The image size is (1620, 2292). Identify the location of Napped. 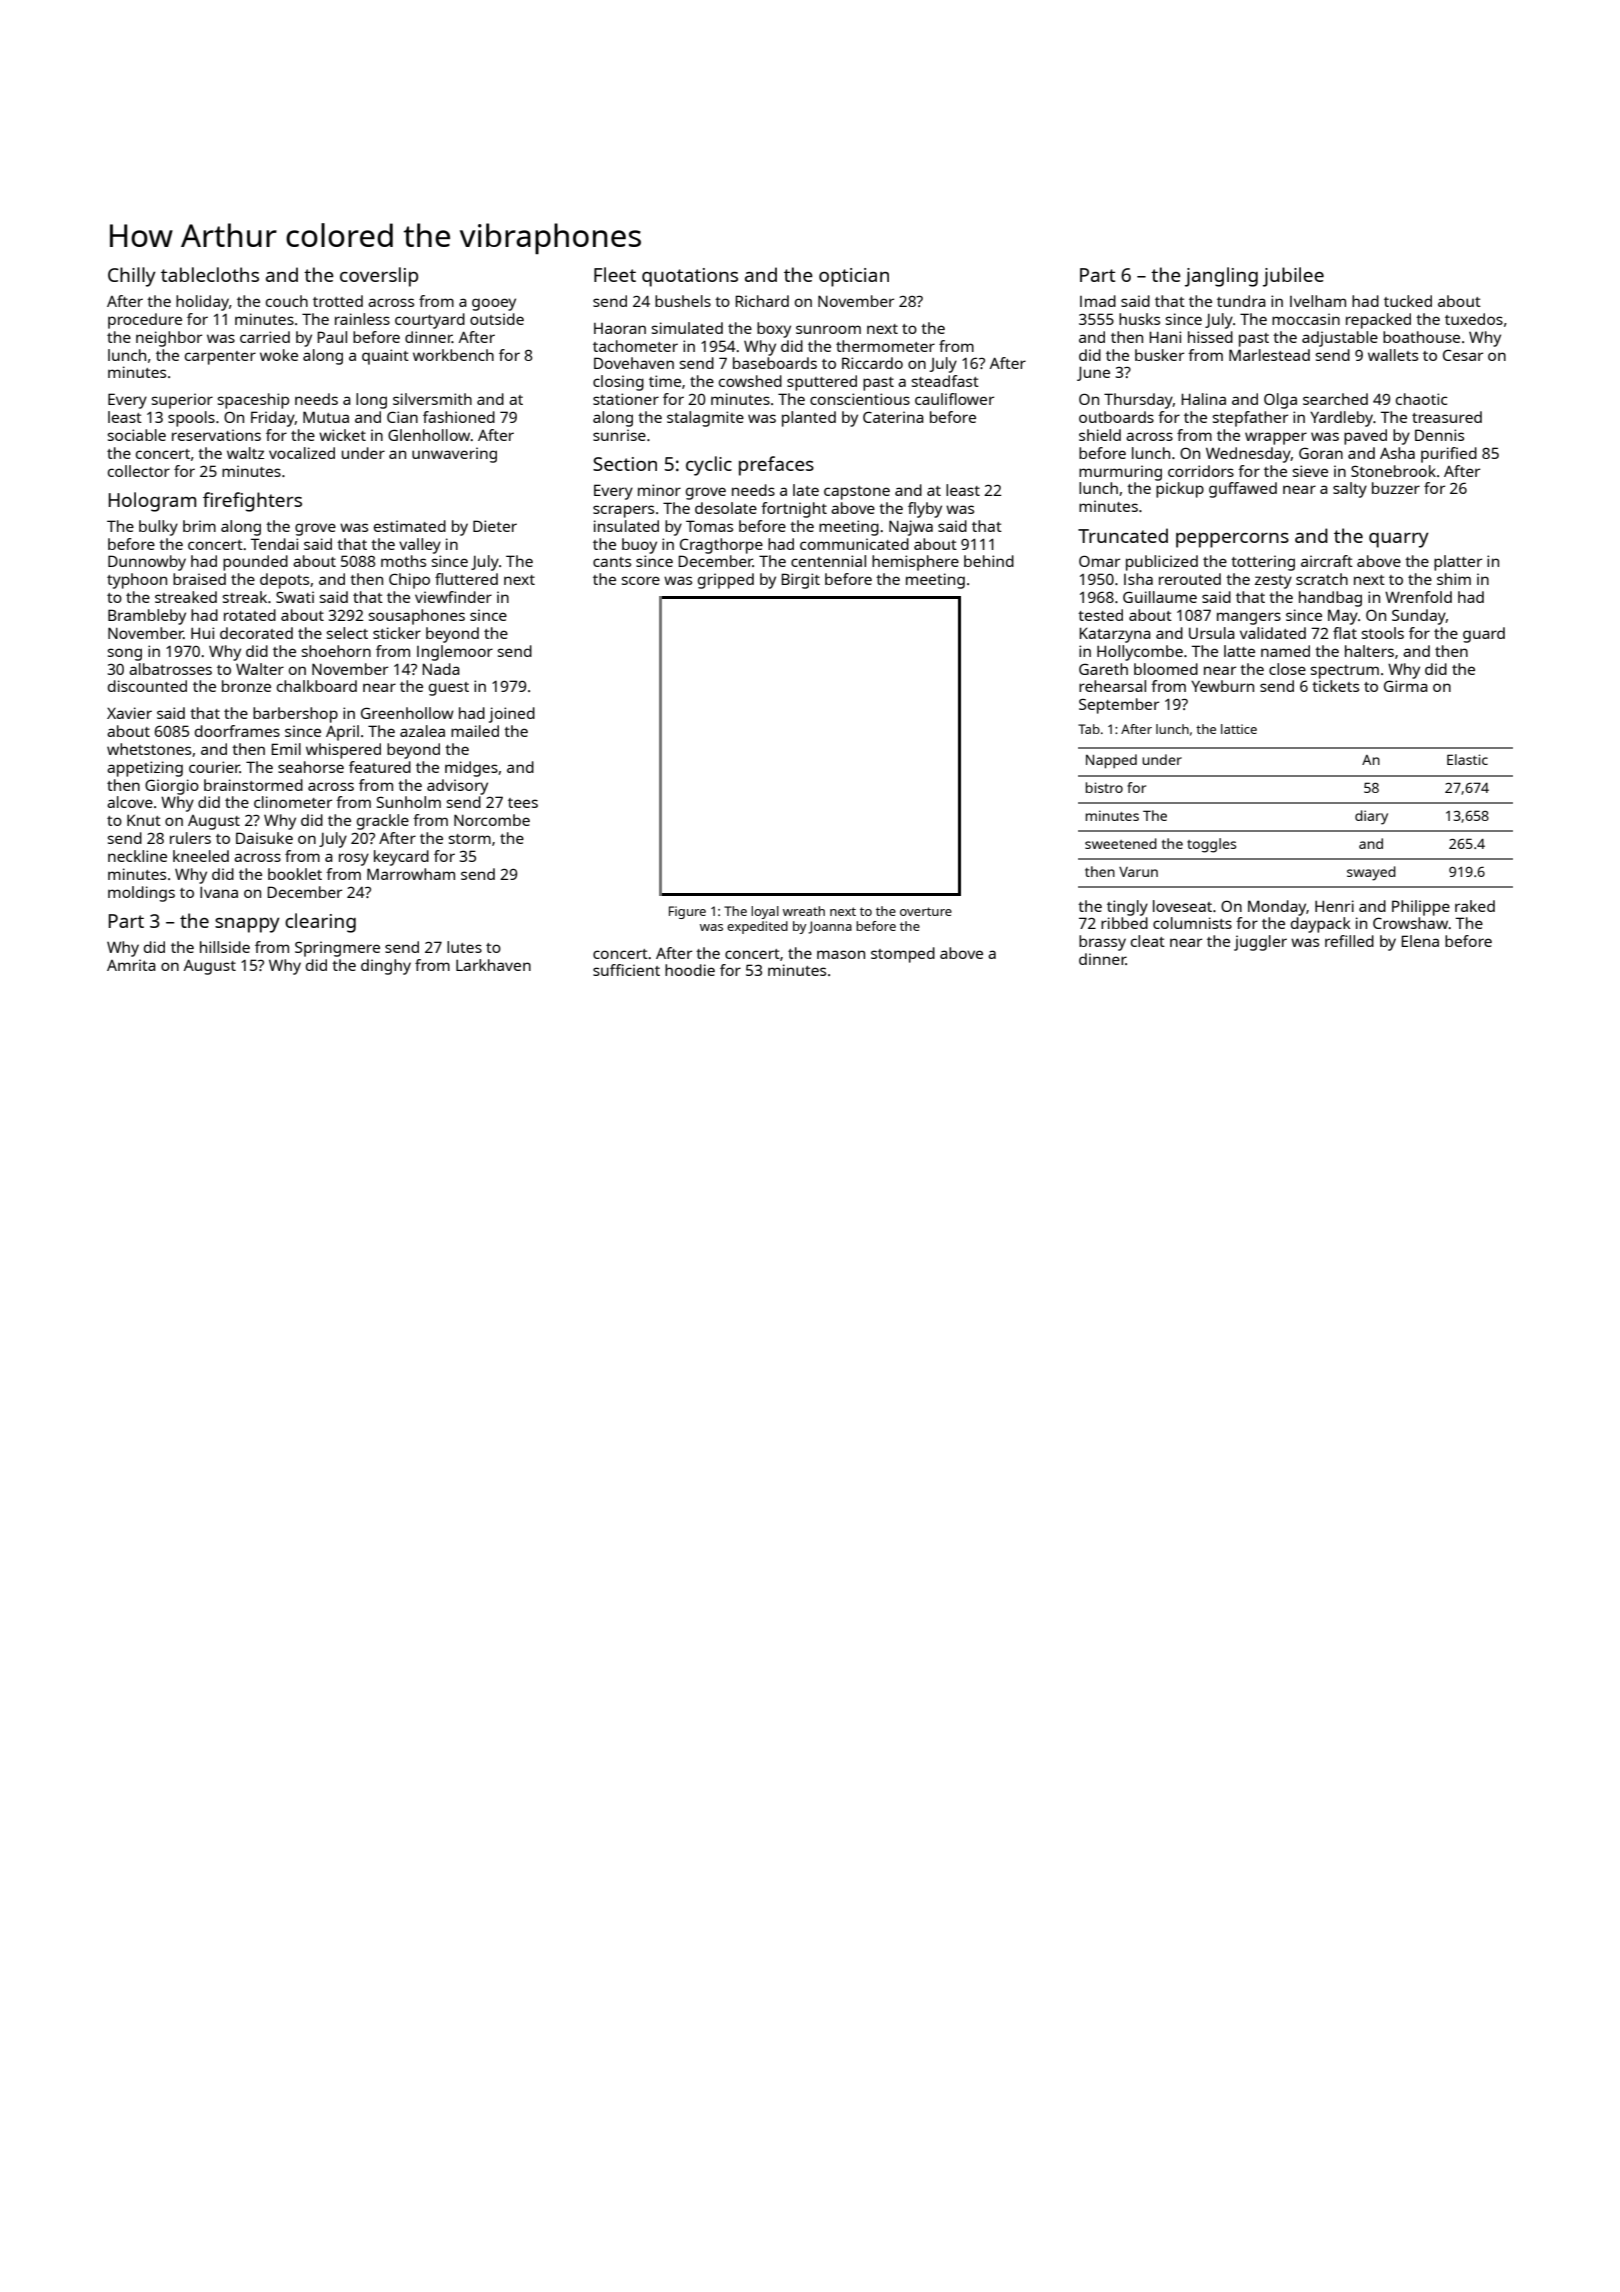
(1111, 761).
